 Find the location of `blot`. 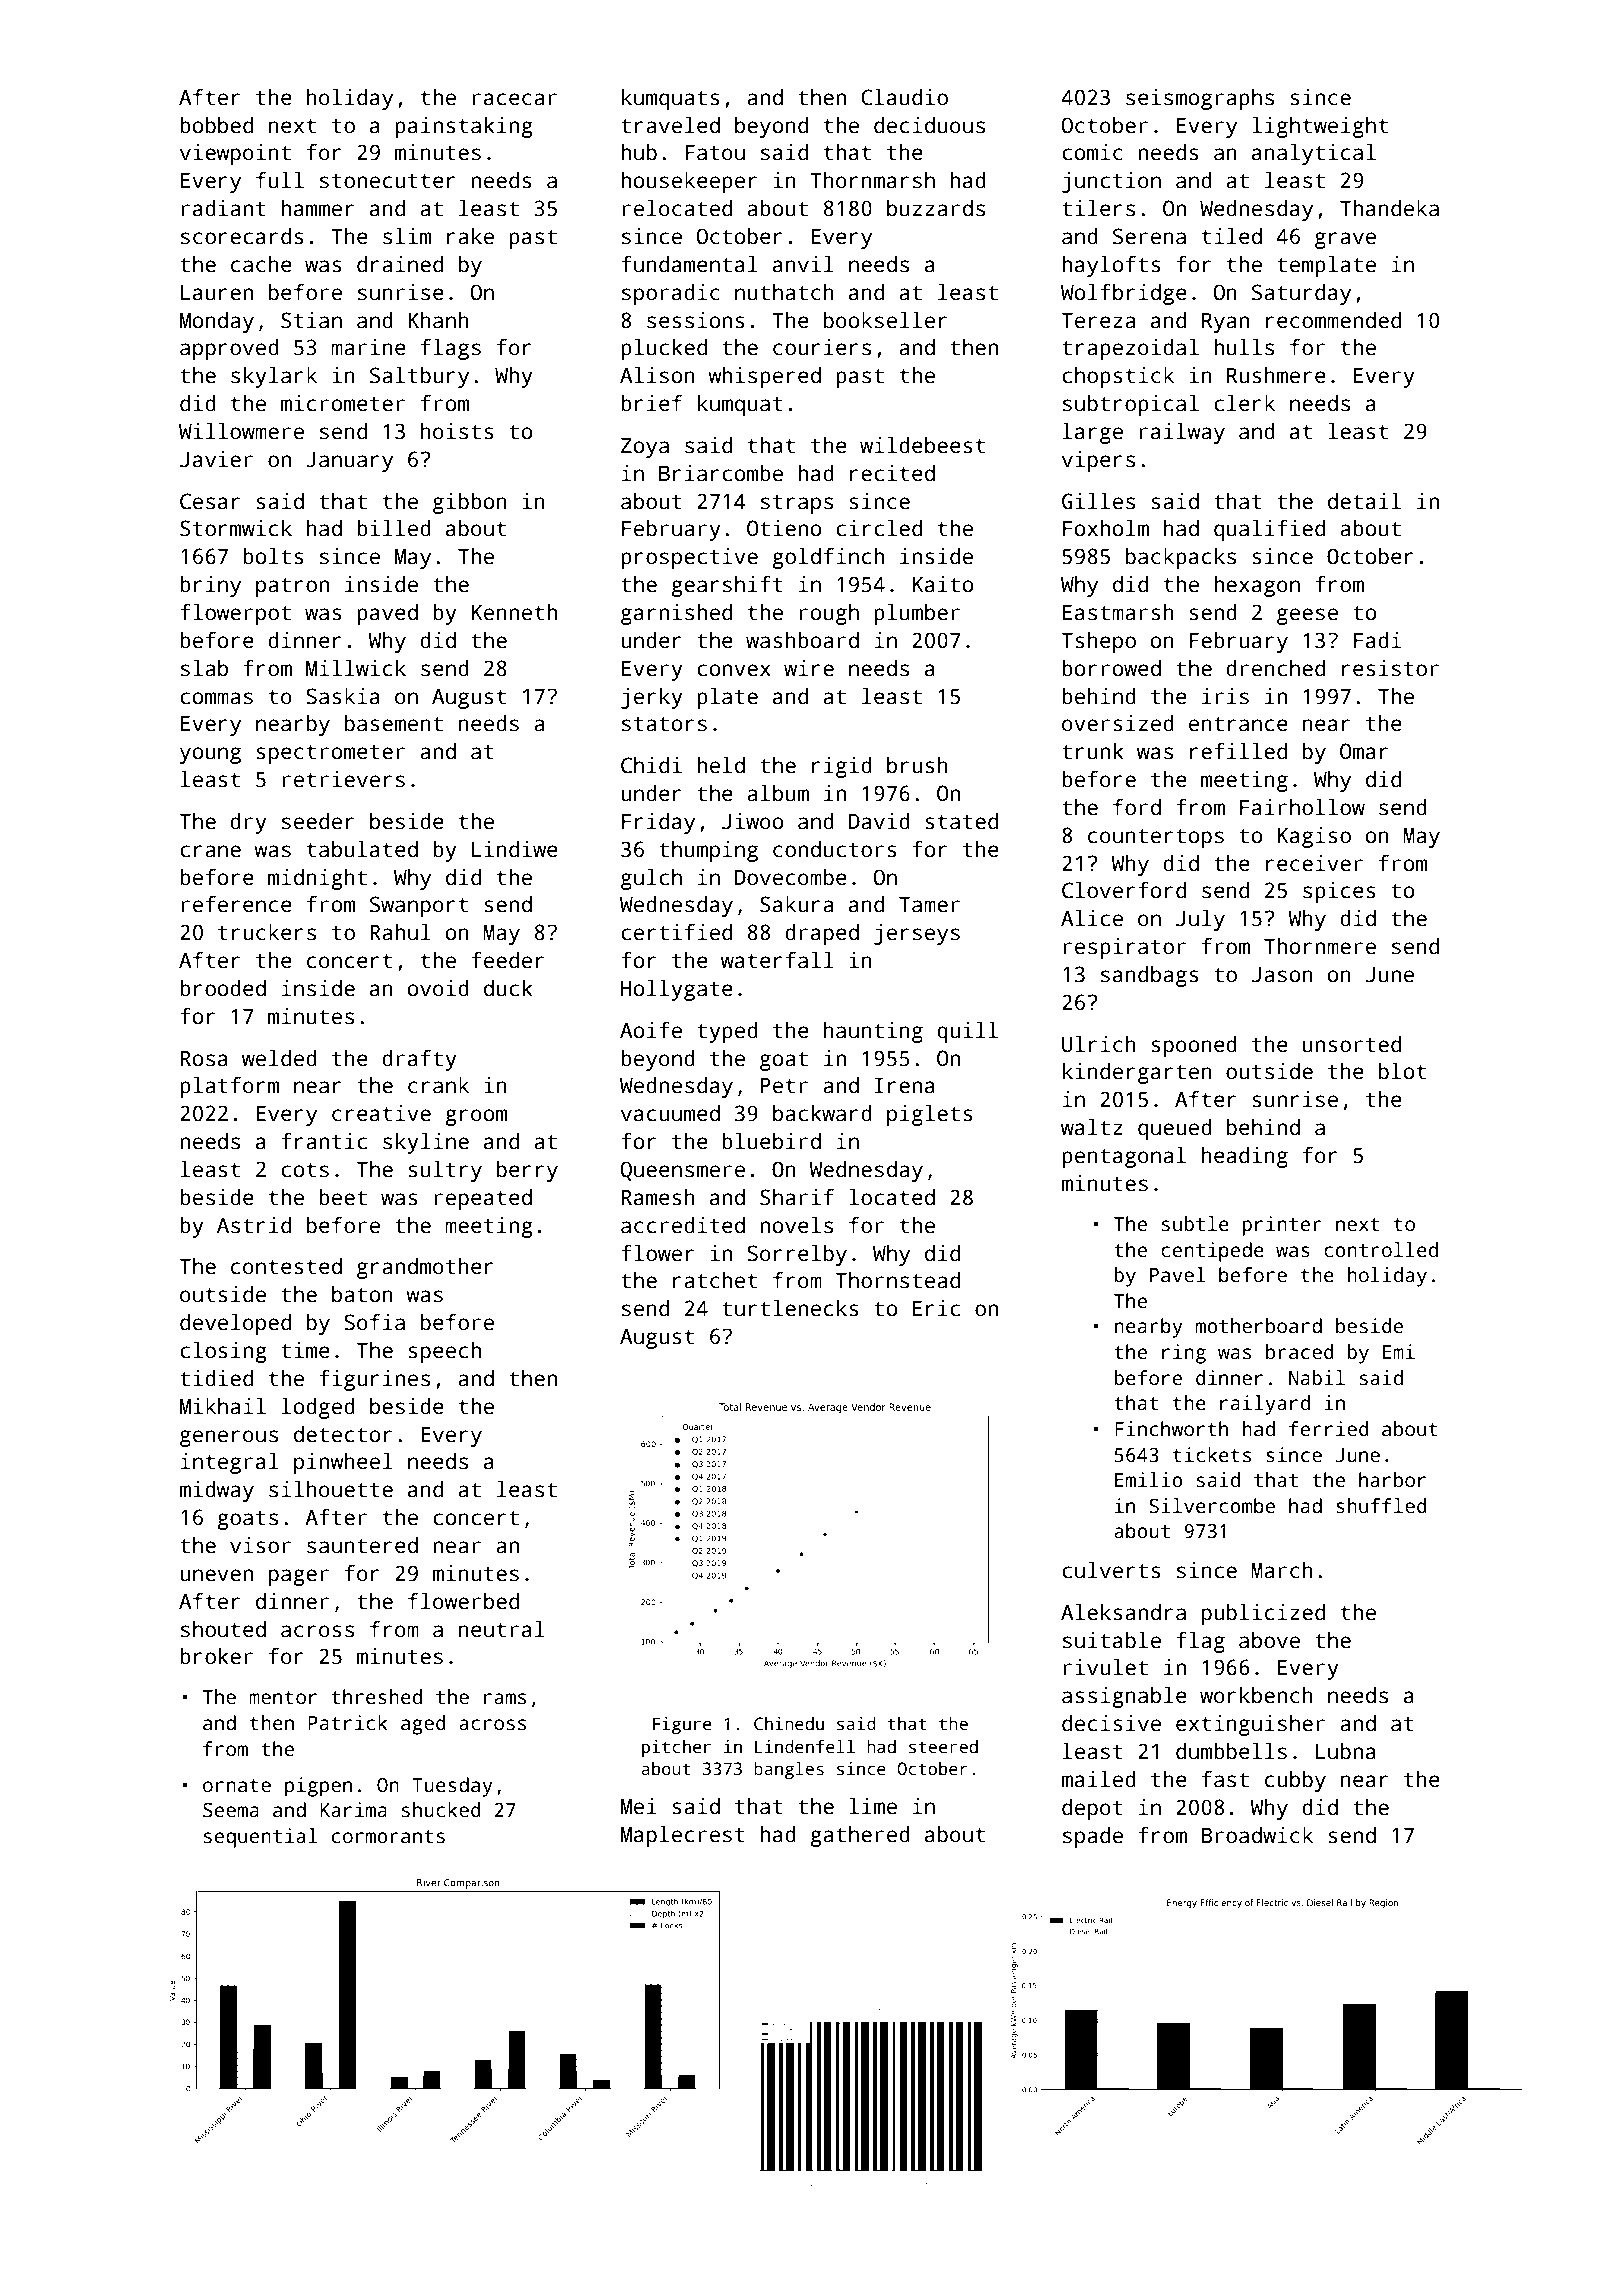

blot is located at coordinates (1402, 1071).
